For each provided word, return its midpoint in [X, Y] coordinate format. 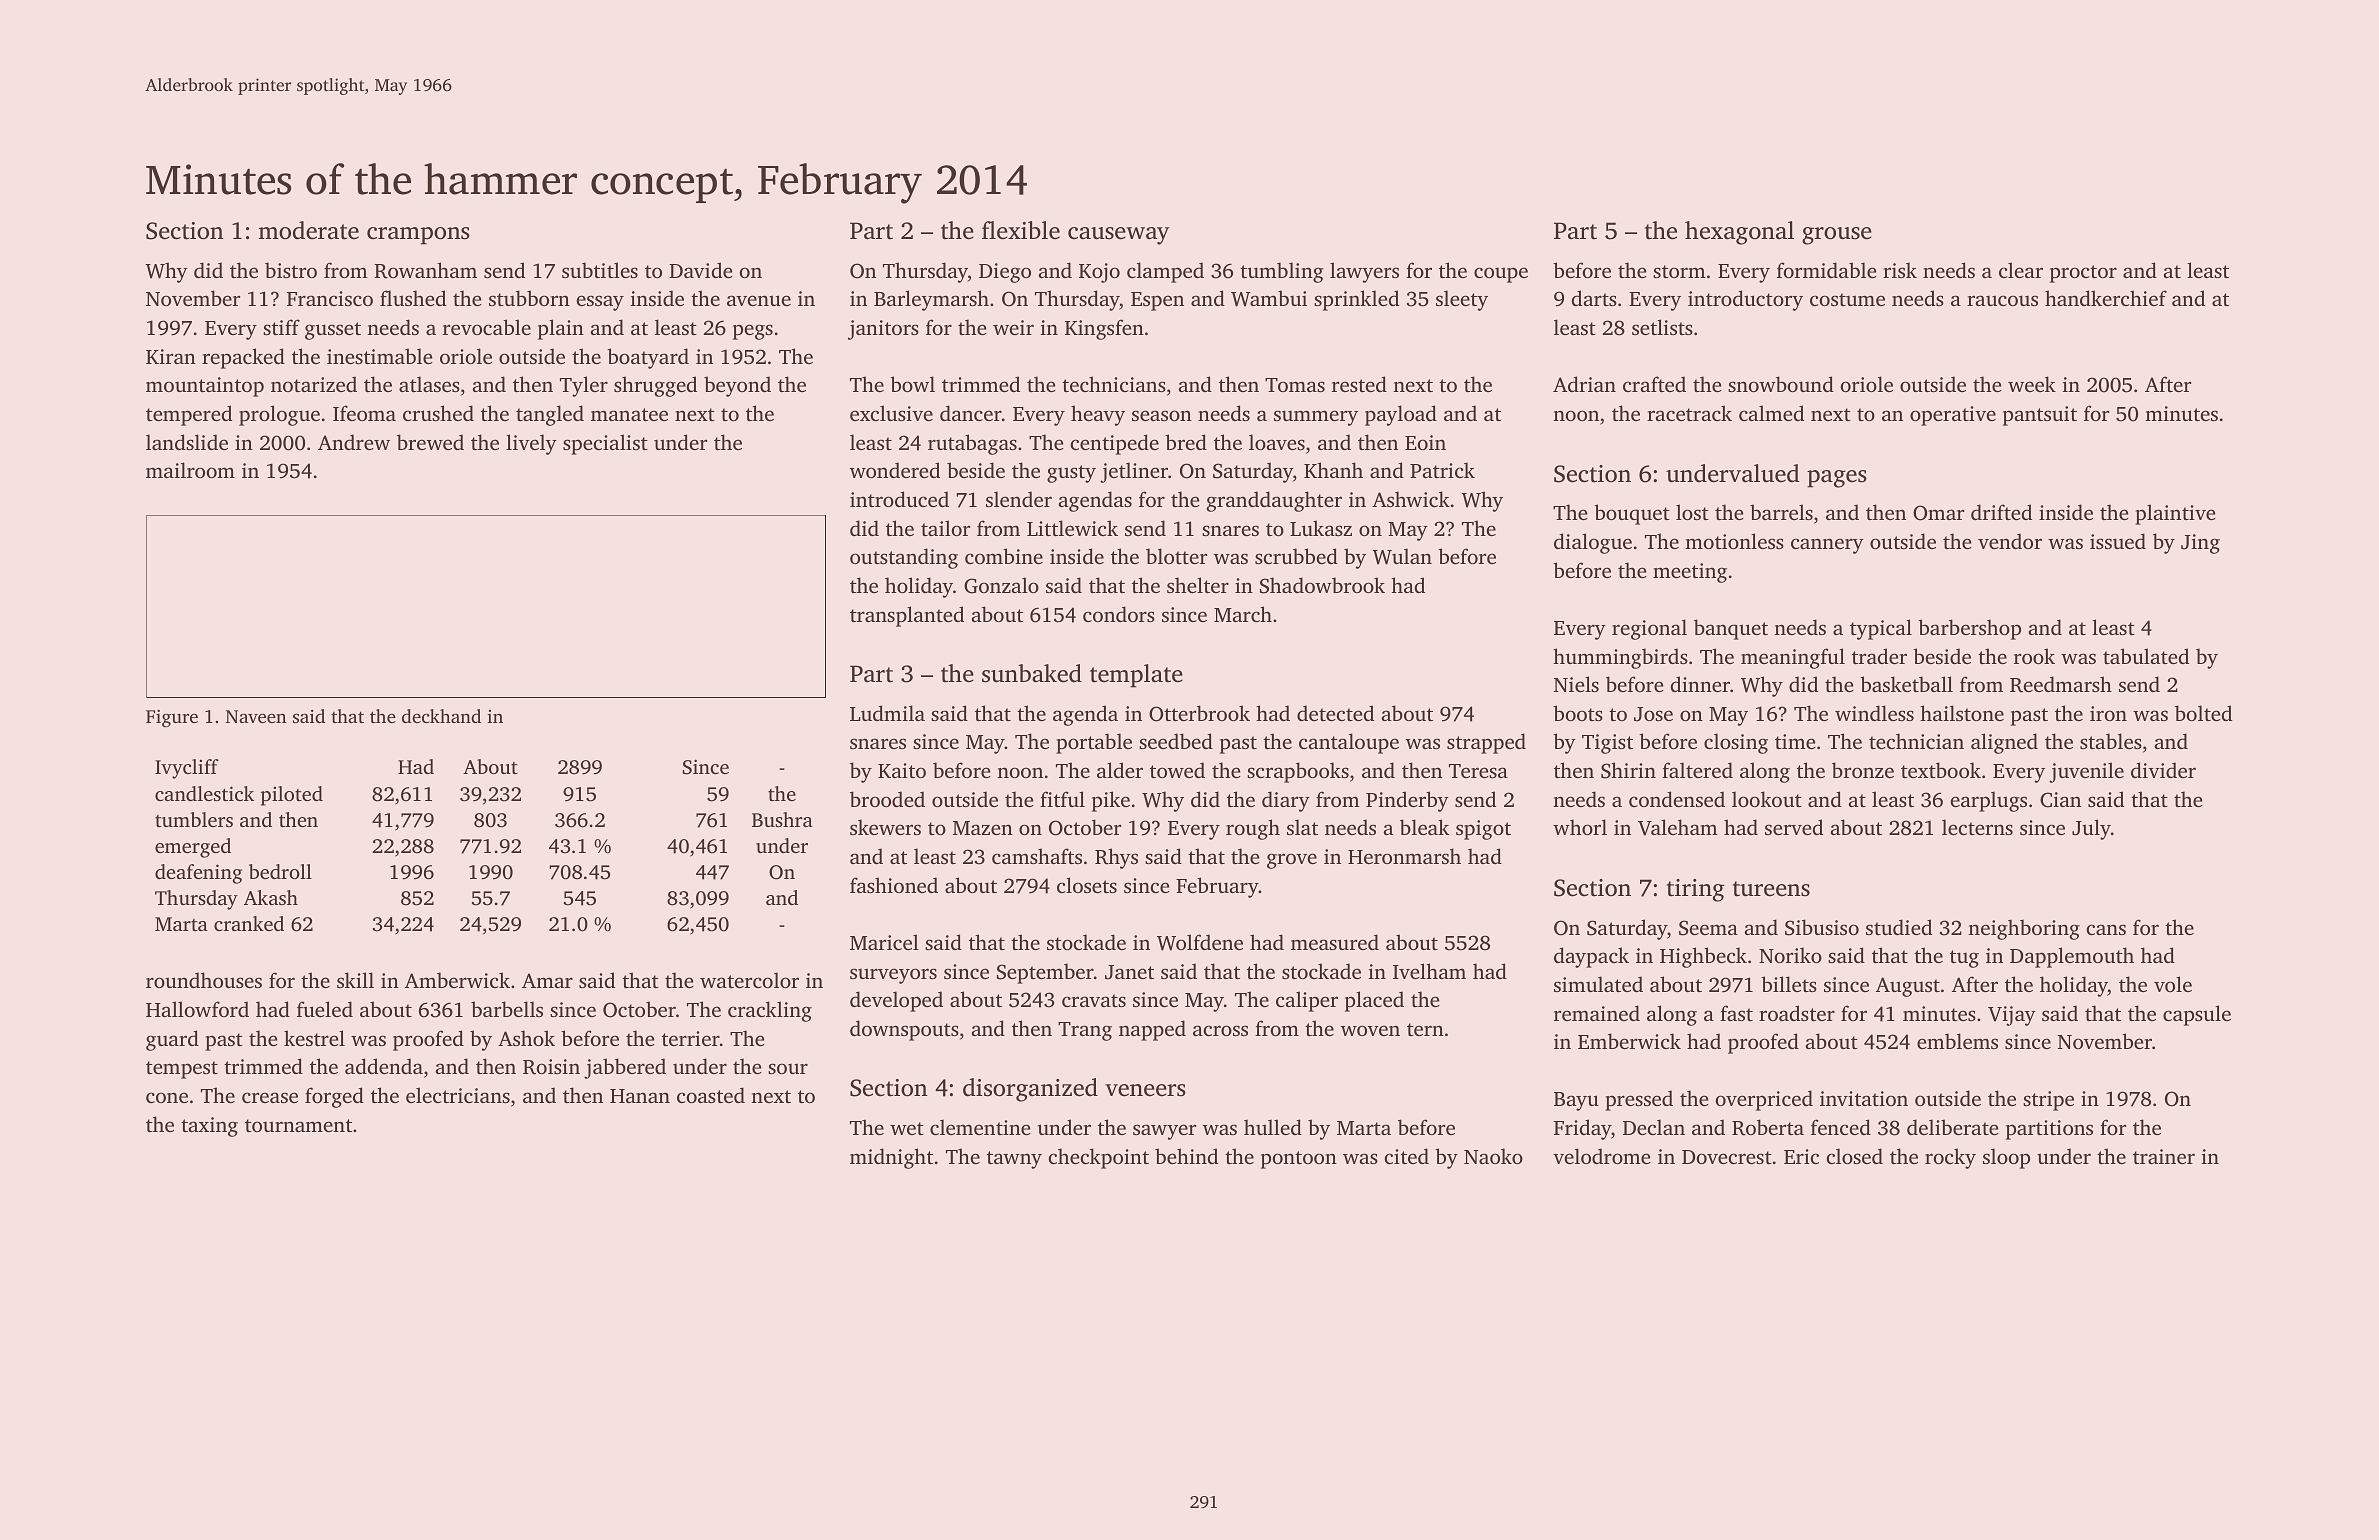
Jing [2200, 544]
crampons [418, 236]
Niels [1576, 684]
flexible [1021, 230]
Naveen [256, 716]
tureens [1771, 889]
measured [1335, 942]
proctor [2083, 274]
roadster [1797, 1013]
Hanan [640, 1096]
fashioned [894, 885]
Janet [1129, 972]
